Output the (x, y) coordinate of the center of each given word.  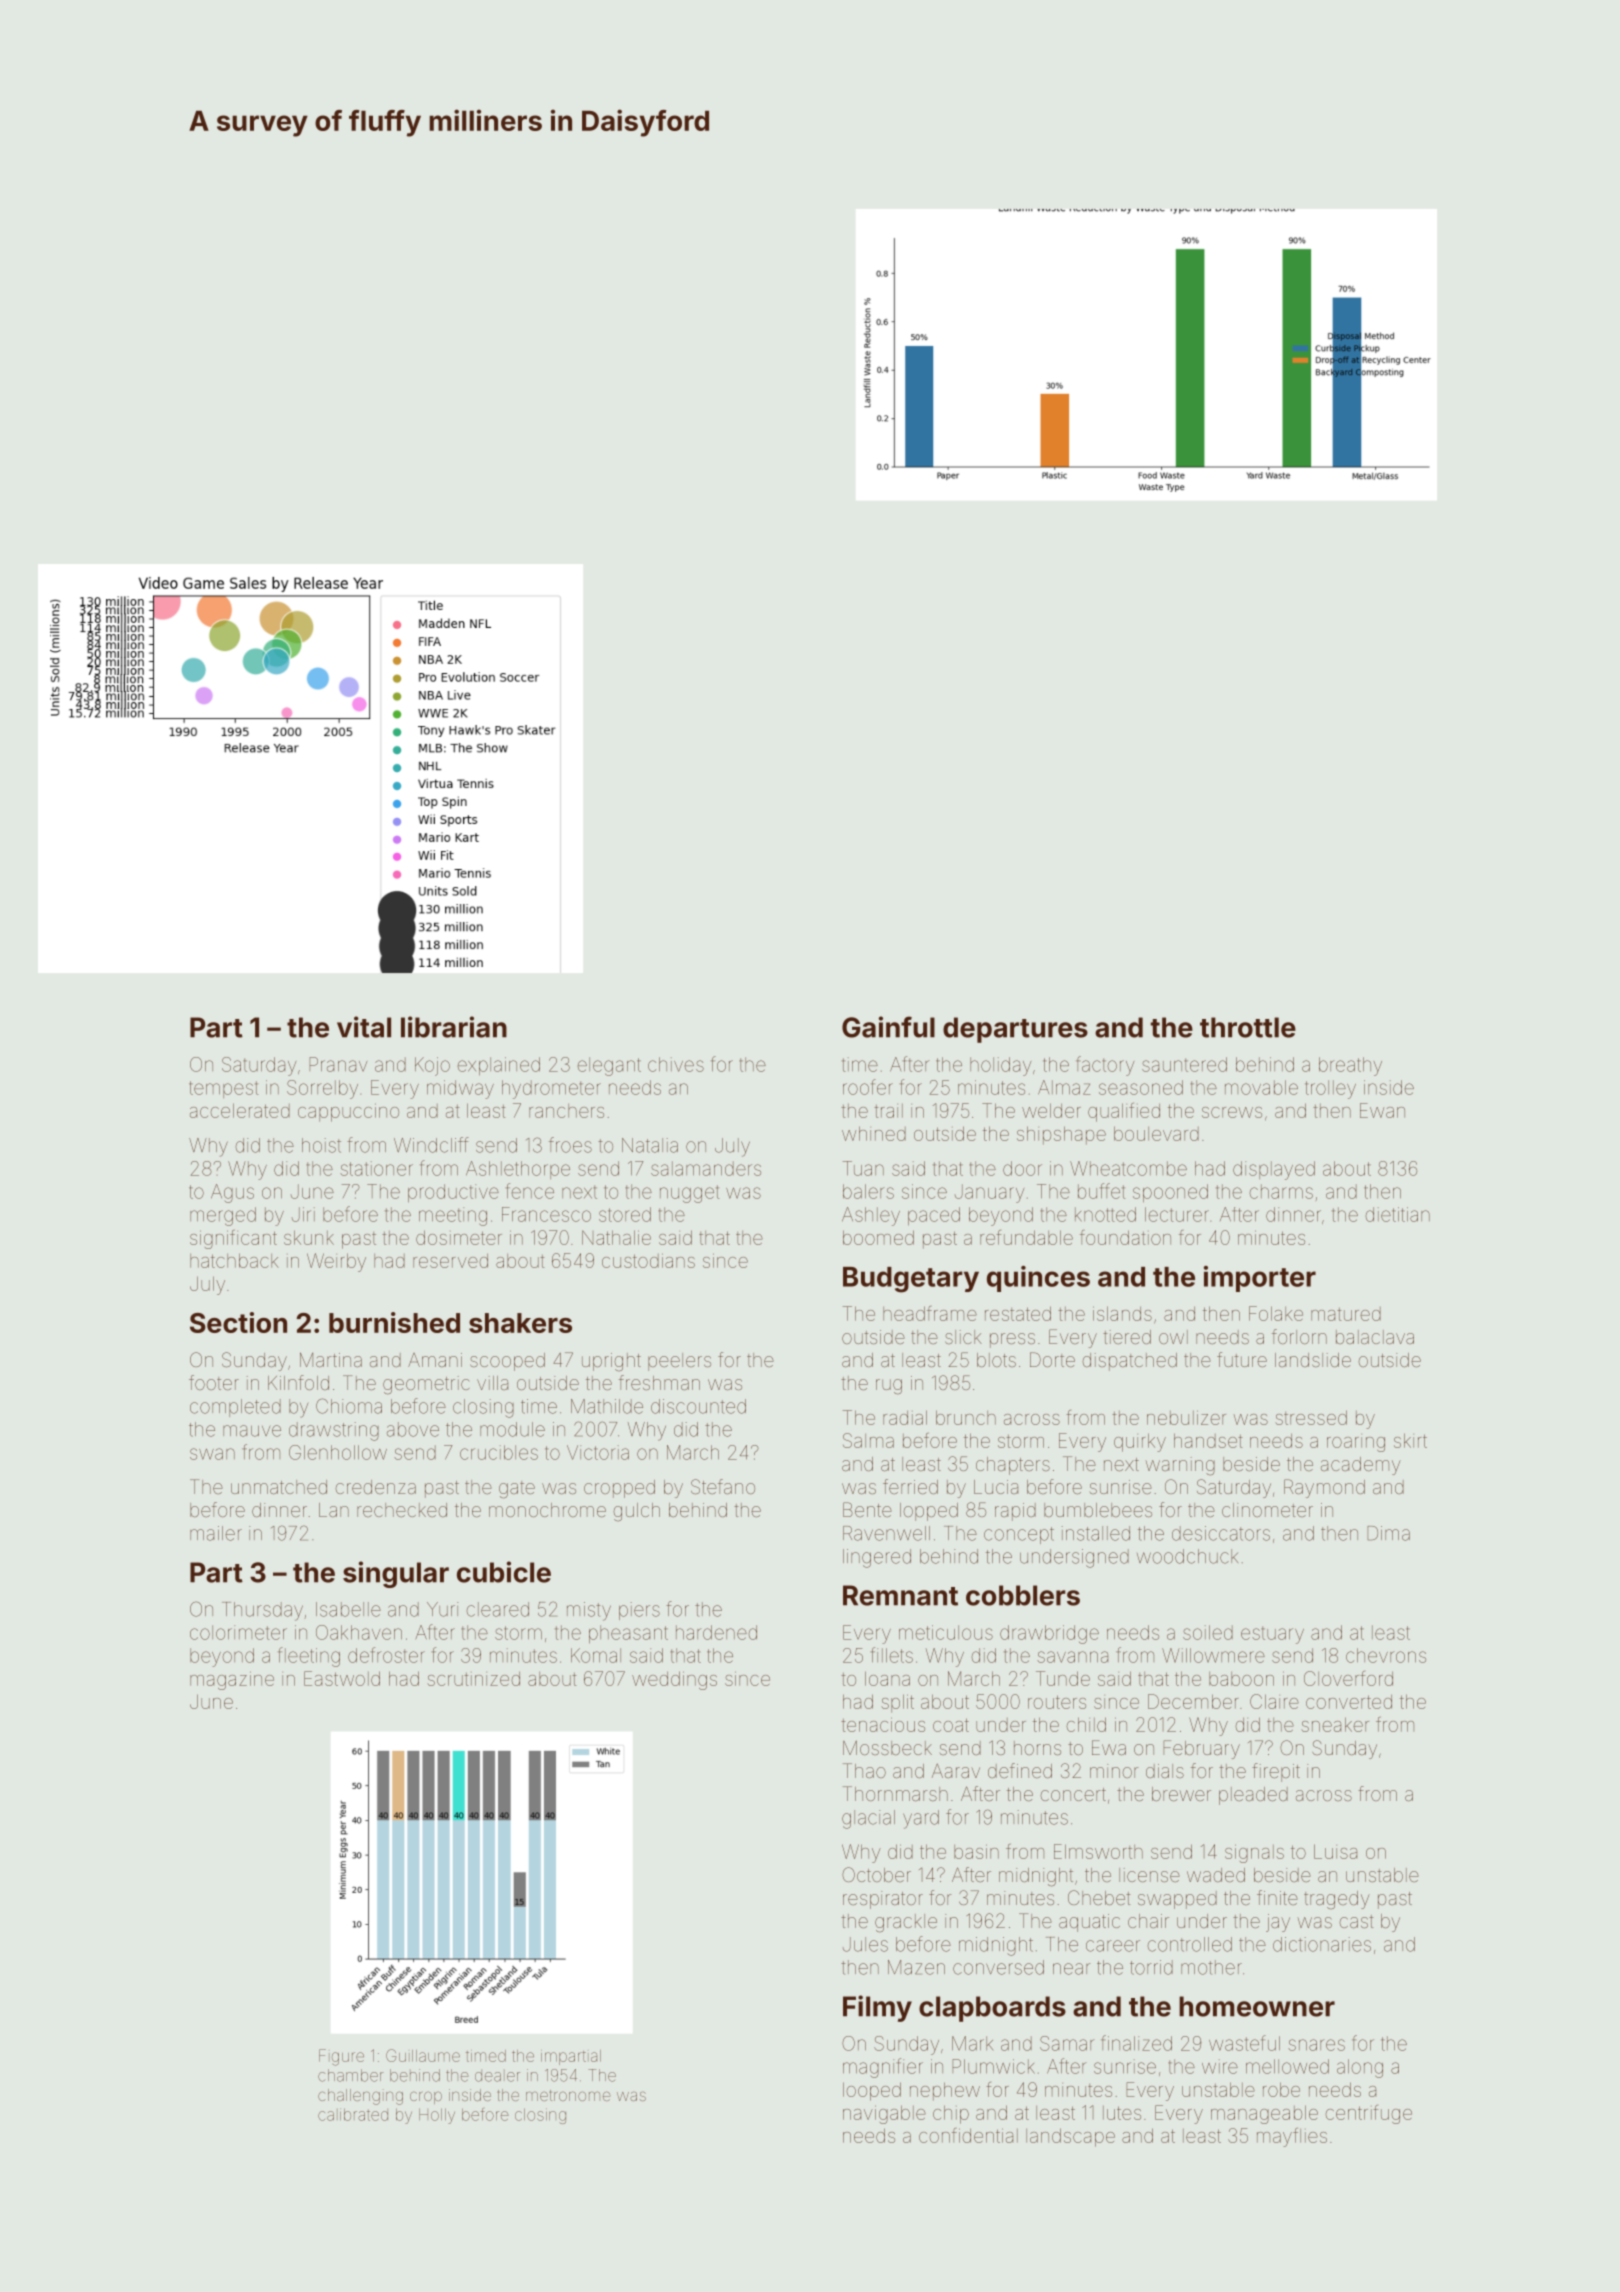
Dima (1388, 1533)
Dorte (1052, 1359)
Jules (865, 1944)
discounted (698, 1406)
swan (212, 1454)
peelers (679, 1362)
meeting (453, 1216)
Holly (437, 2116)
